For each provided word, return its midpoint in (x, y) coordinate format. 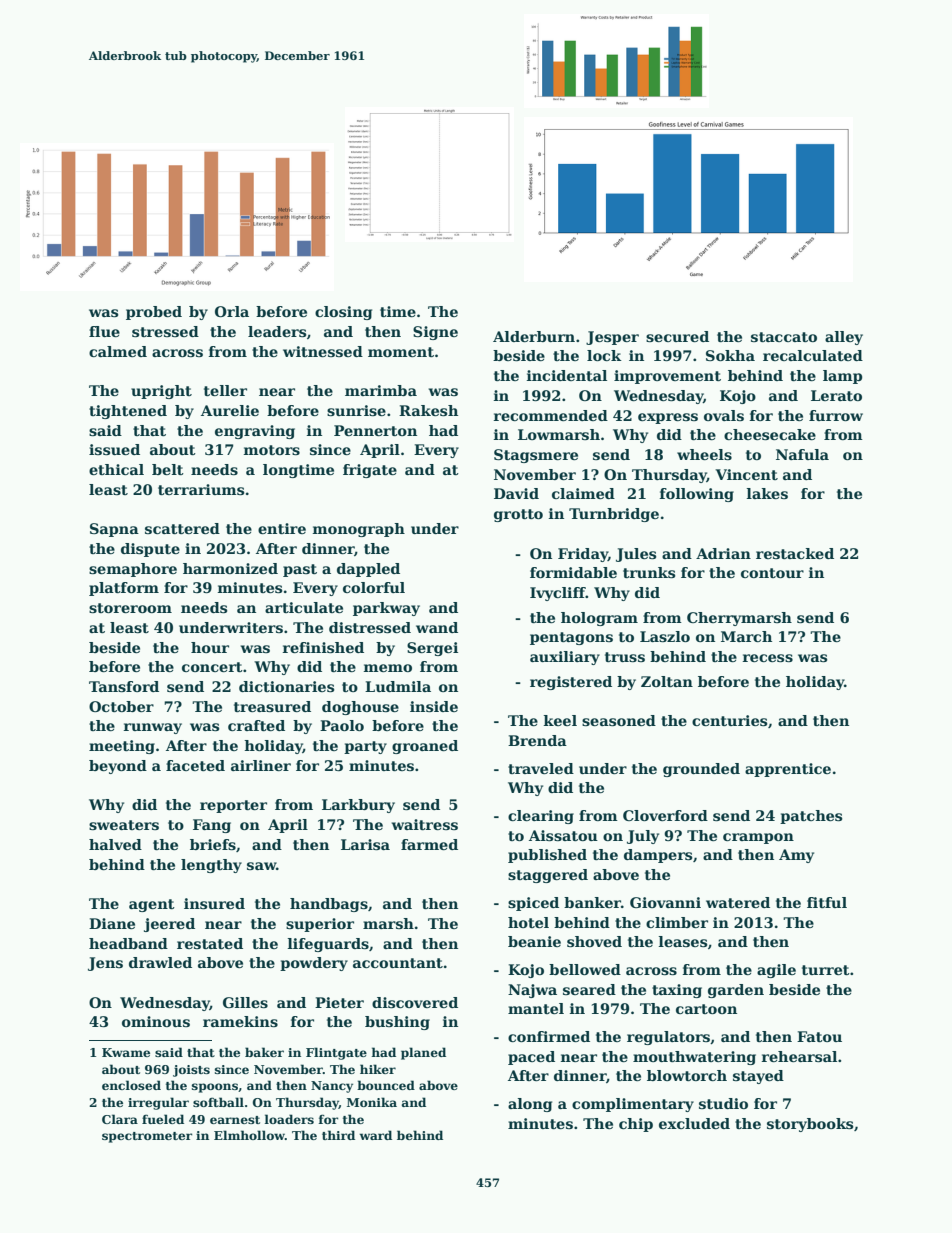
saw (261, 866)
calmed (118, 351)
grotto (518, 515)
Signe (435, 333)
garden (736, 991)
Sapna (114, 530)
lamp (842, 377)
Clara (120, 1119)
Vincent (746, 474)
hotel (528, 922)
